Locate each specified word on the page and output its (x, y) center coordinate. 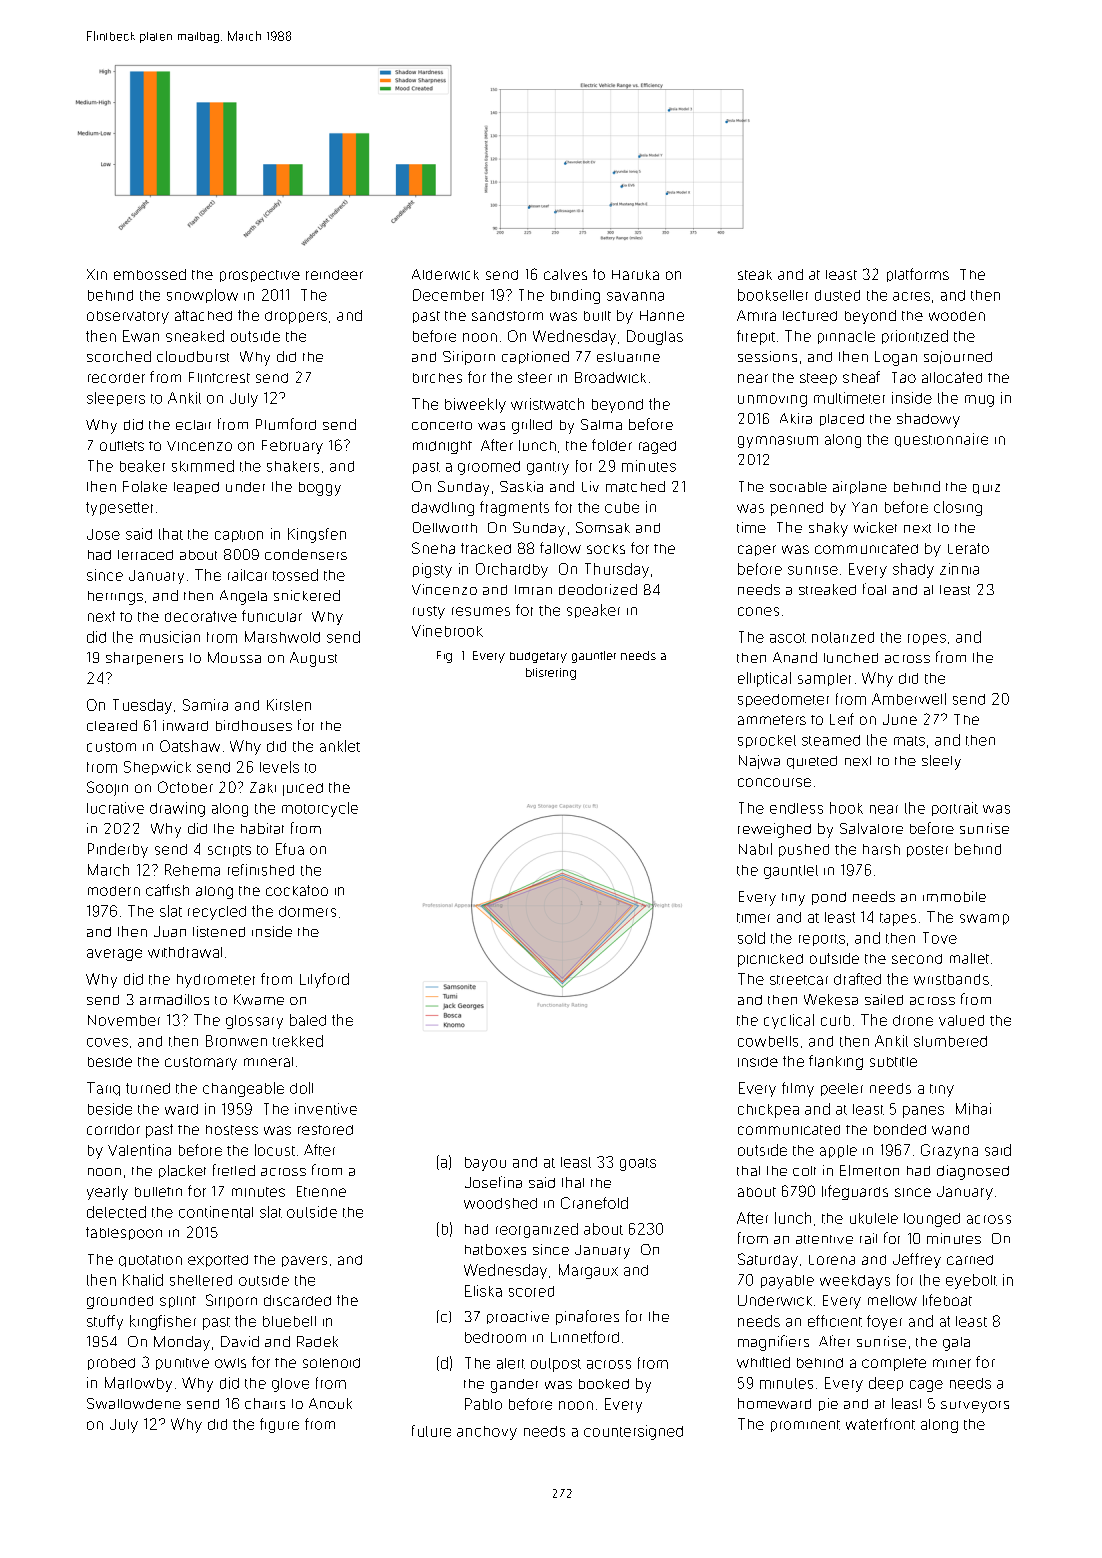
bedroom (495, 1337)
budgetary (538, 657)
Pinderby (118, 850)
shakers (293, 466)
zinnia (959, 569)
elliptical (764, 679)
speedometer (783, 700)
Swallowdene (134, 1403)
